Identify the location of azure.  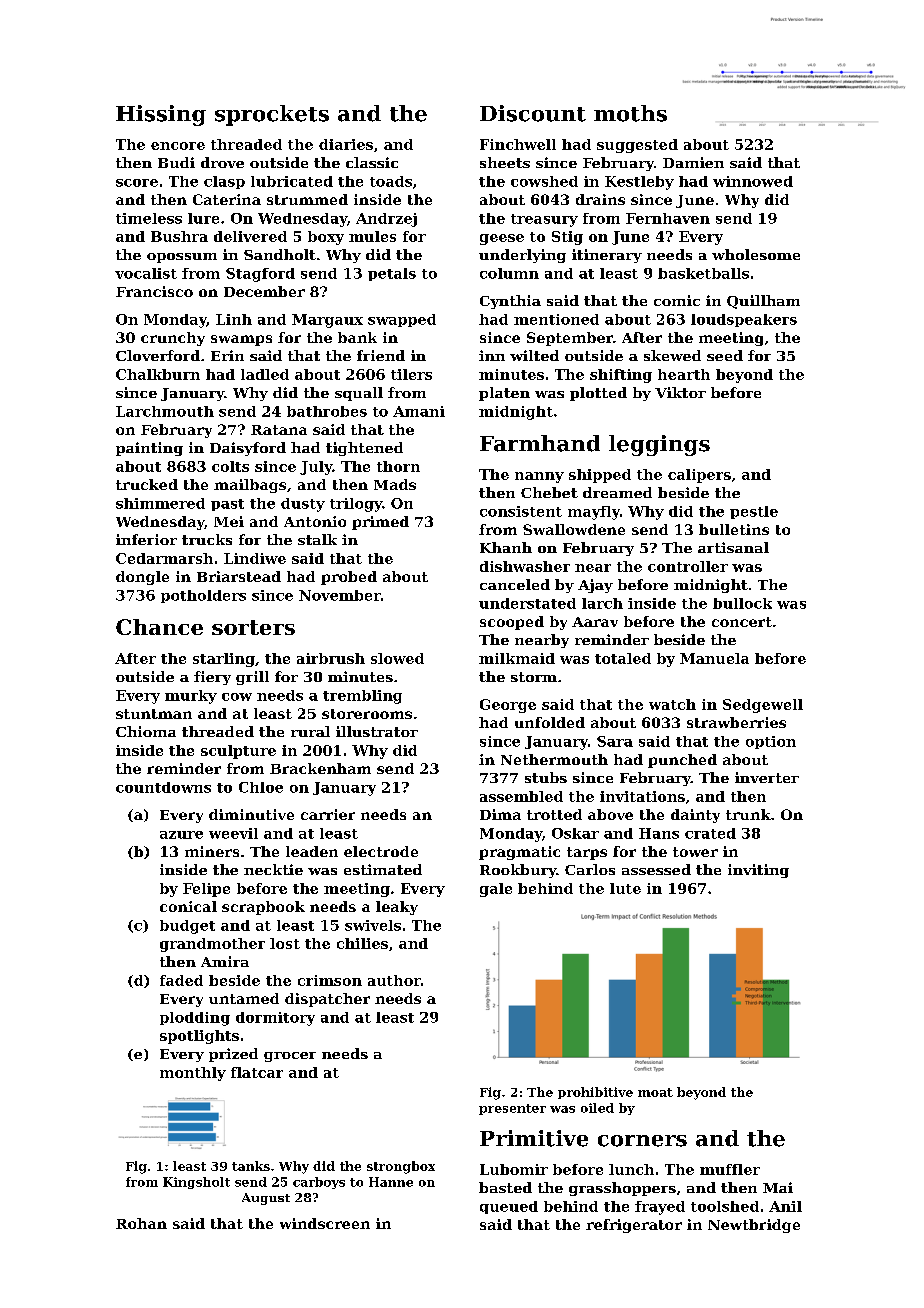
(181, 835).
